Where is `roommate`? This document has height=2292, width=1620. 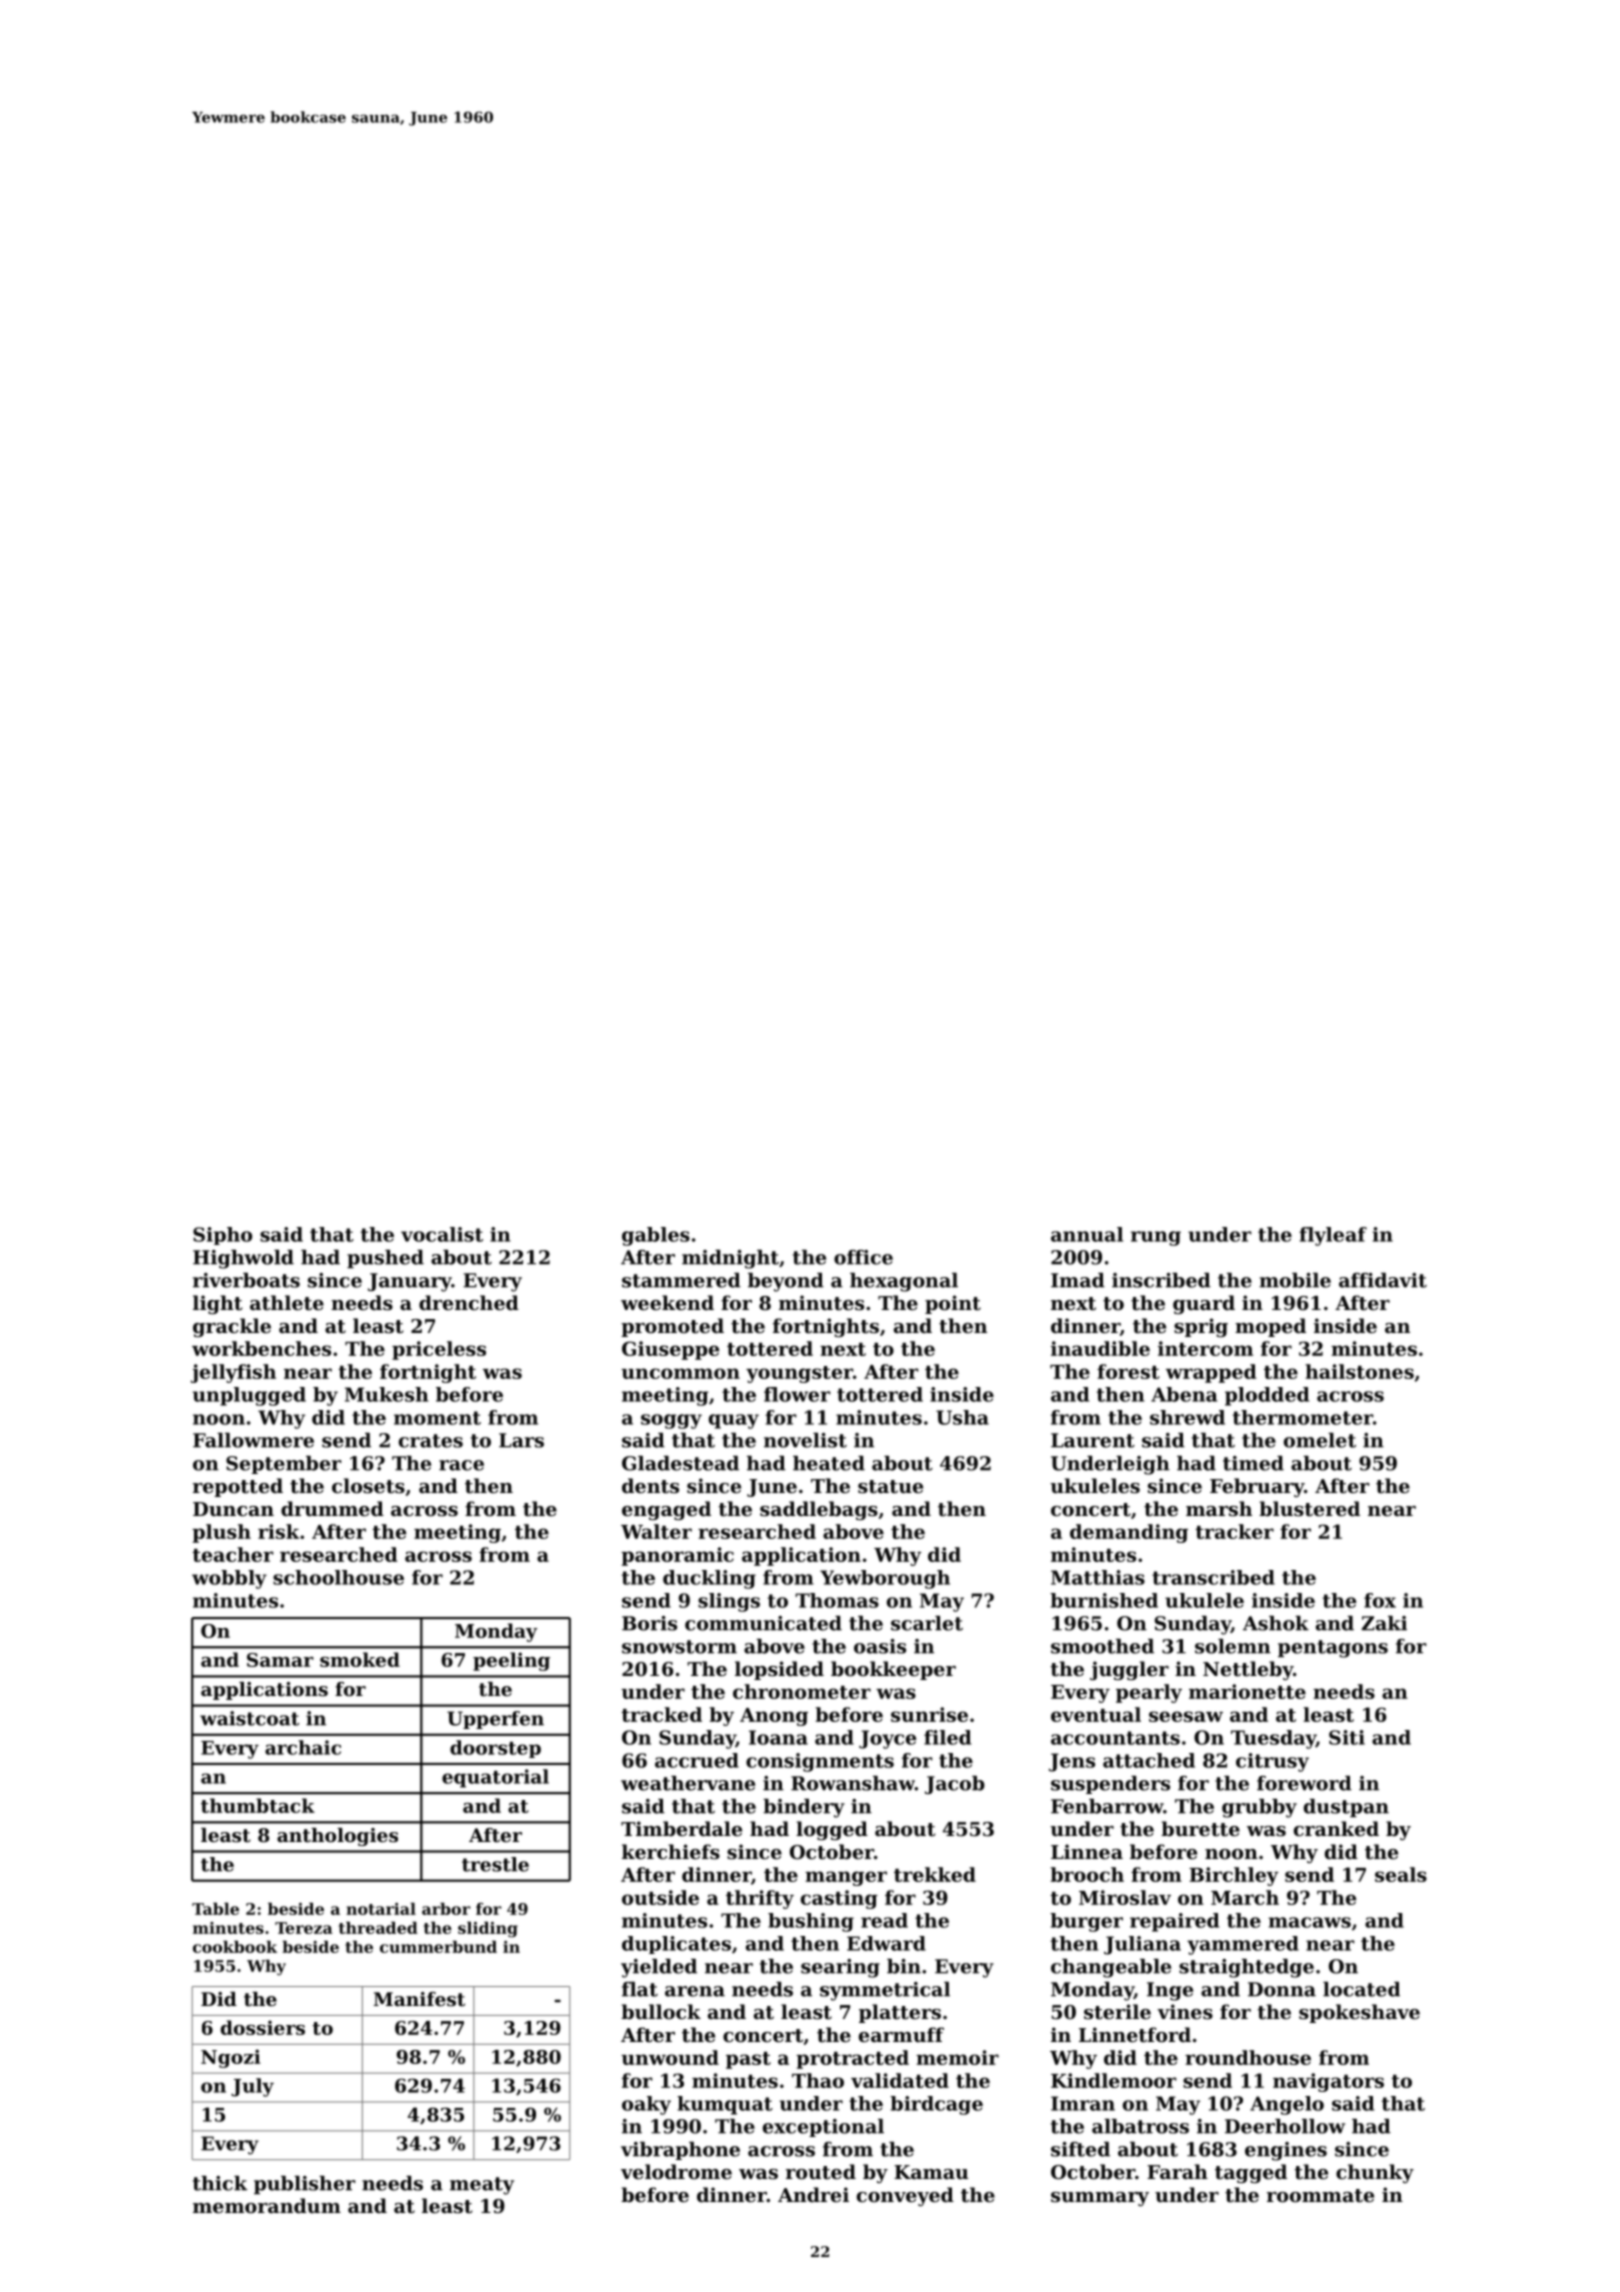
roommate is located at coordinates (1320, 2196).
